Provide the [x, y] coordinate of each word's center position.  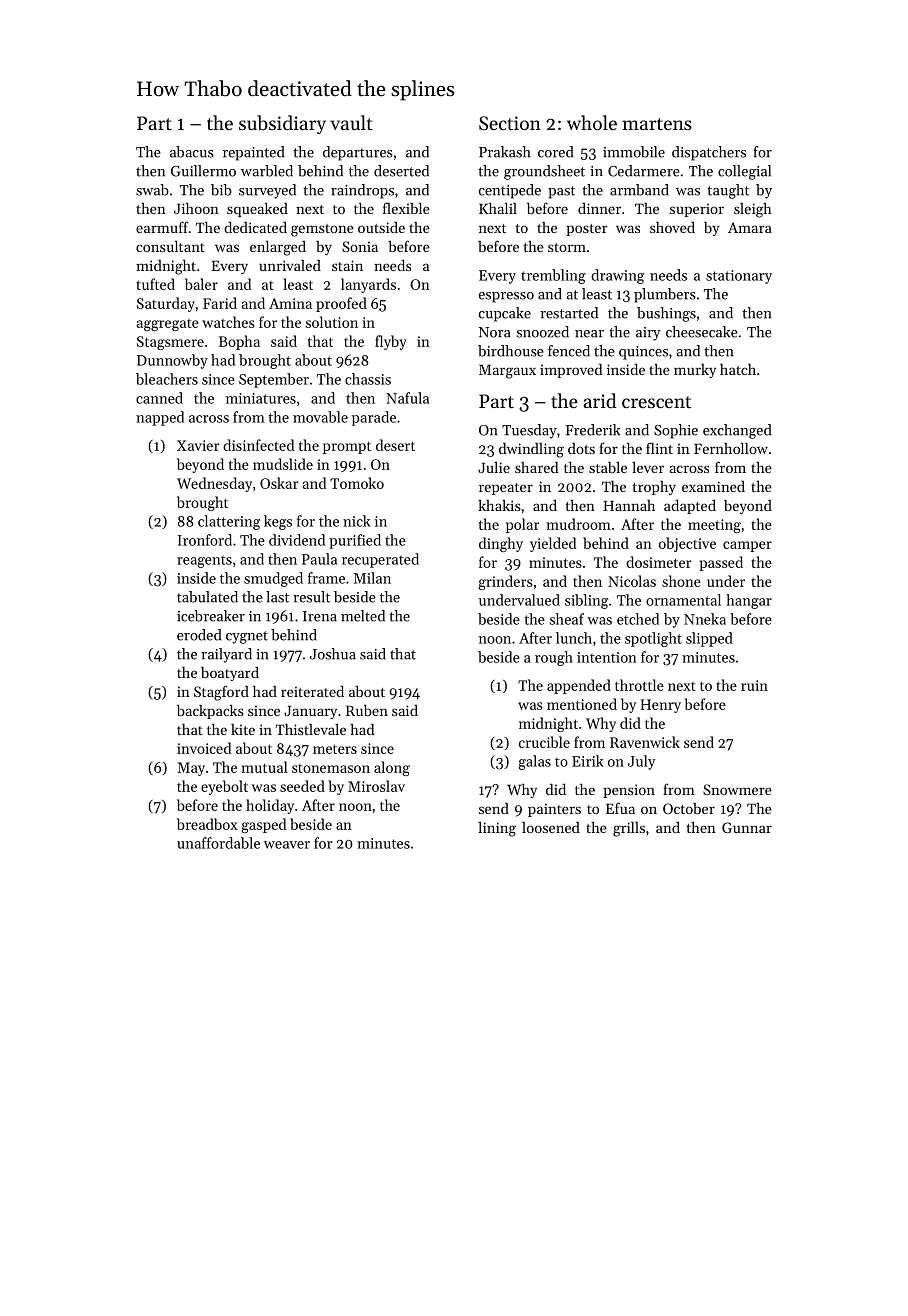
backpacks [210, 712]
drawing [617, 276]
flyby [391, 342]
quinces [643, 353]
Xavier [198, 445]
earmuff [162, 227]
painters [554, 810]
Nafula [407, 398]
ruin [754, 685]
